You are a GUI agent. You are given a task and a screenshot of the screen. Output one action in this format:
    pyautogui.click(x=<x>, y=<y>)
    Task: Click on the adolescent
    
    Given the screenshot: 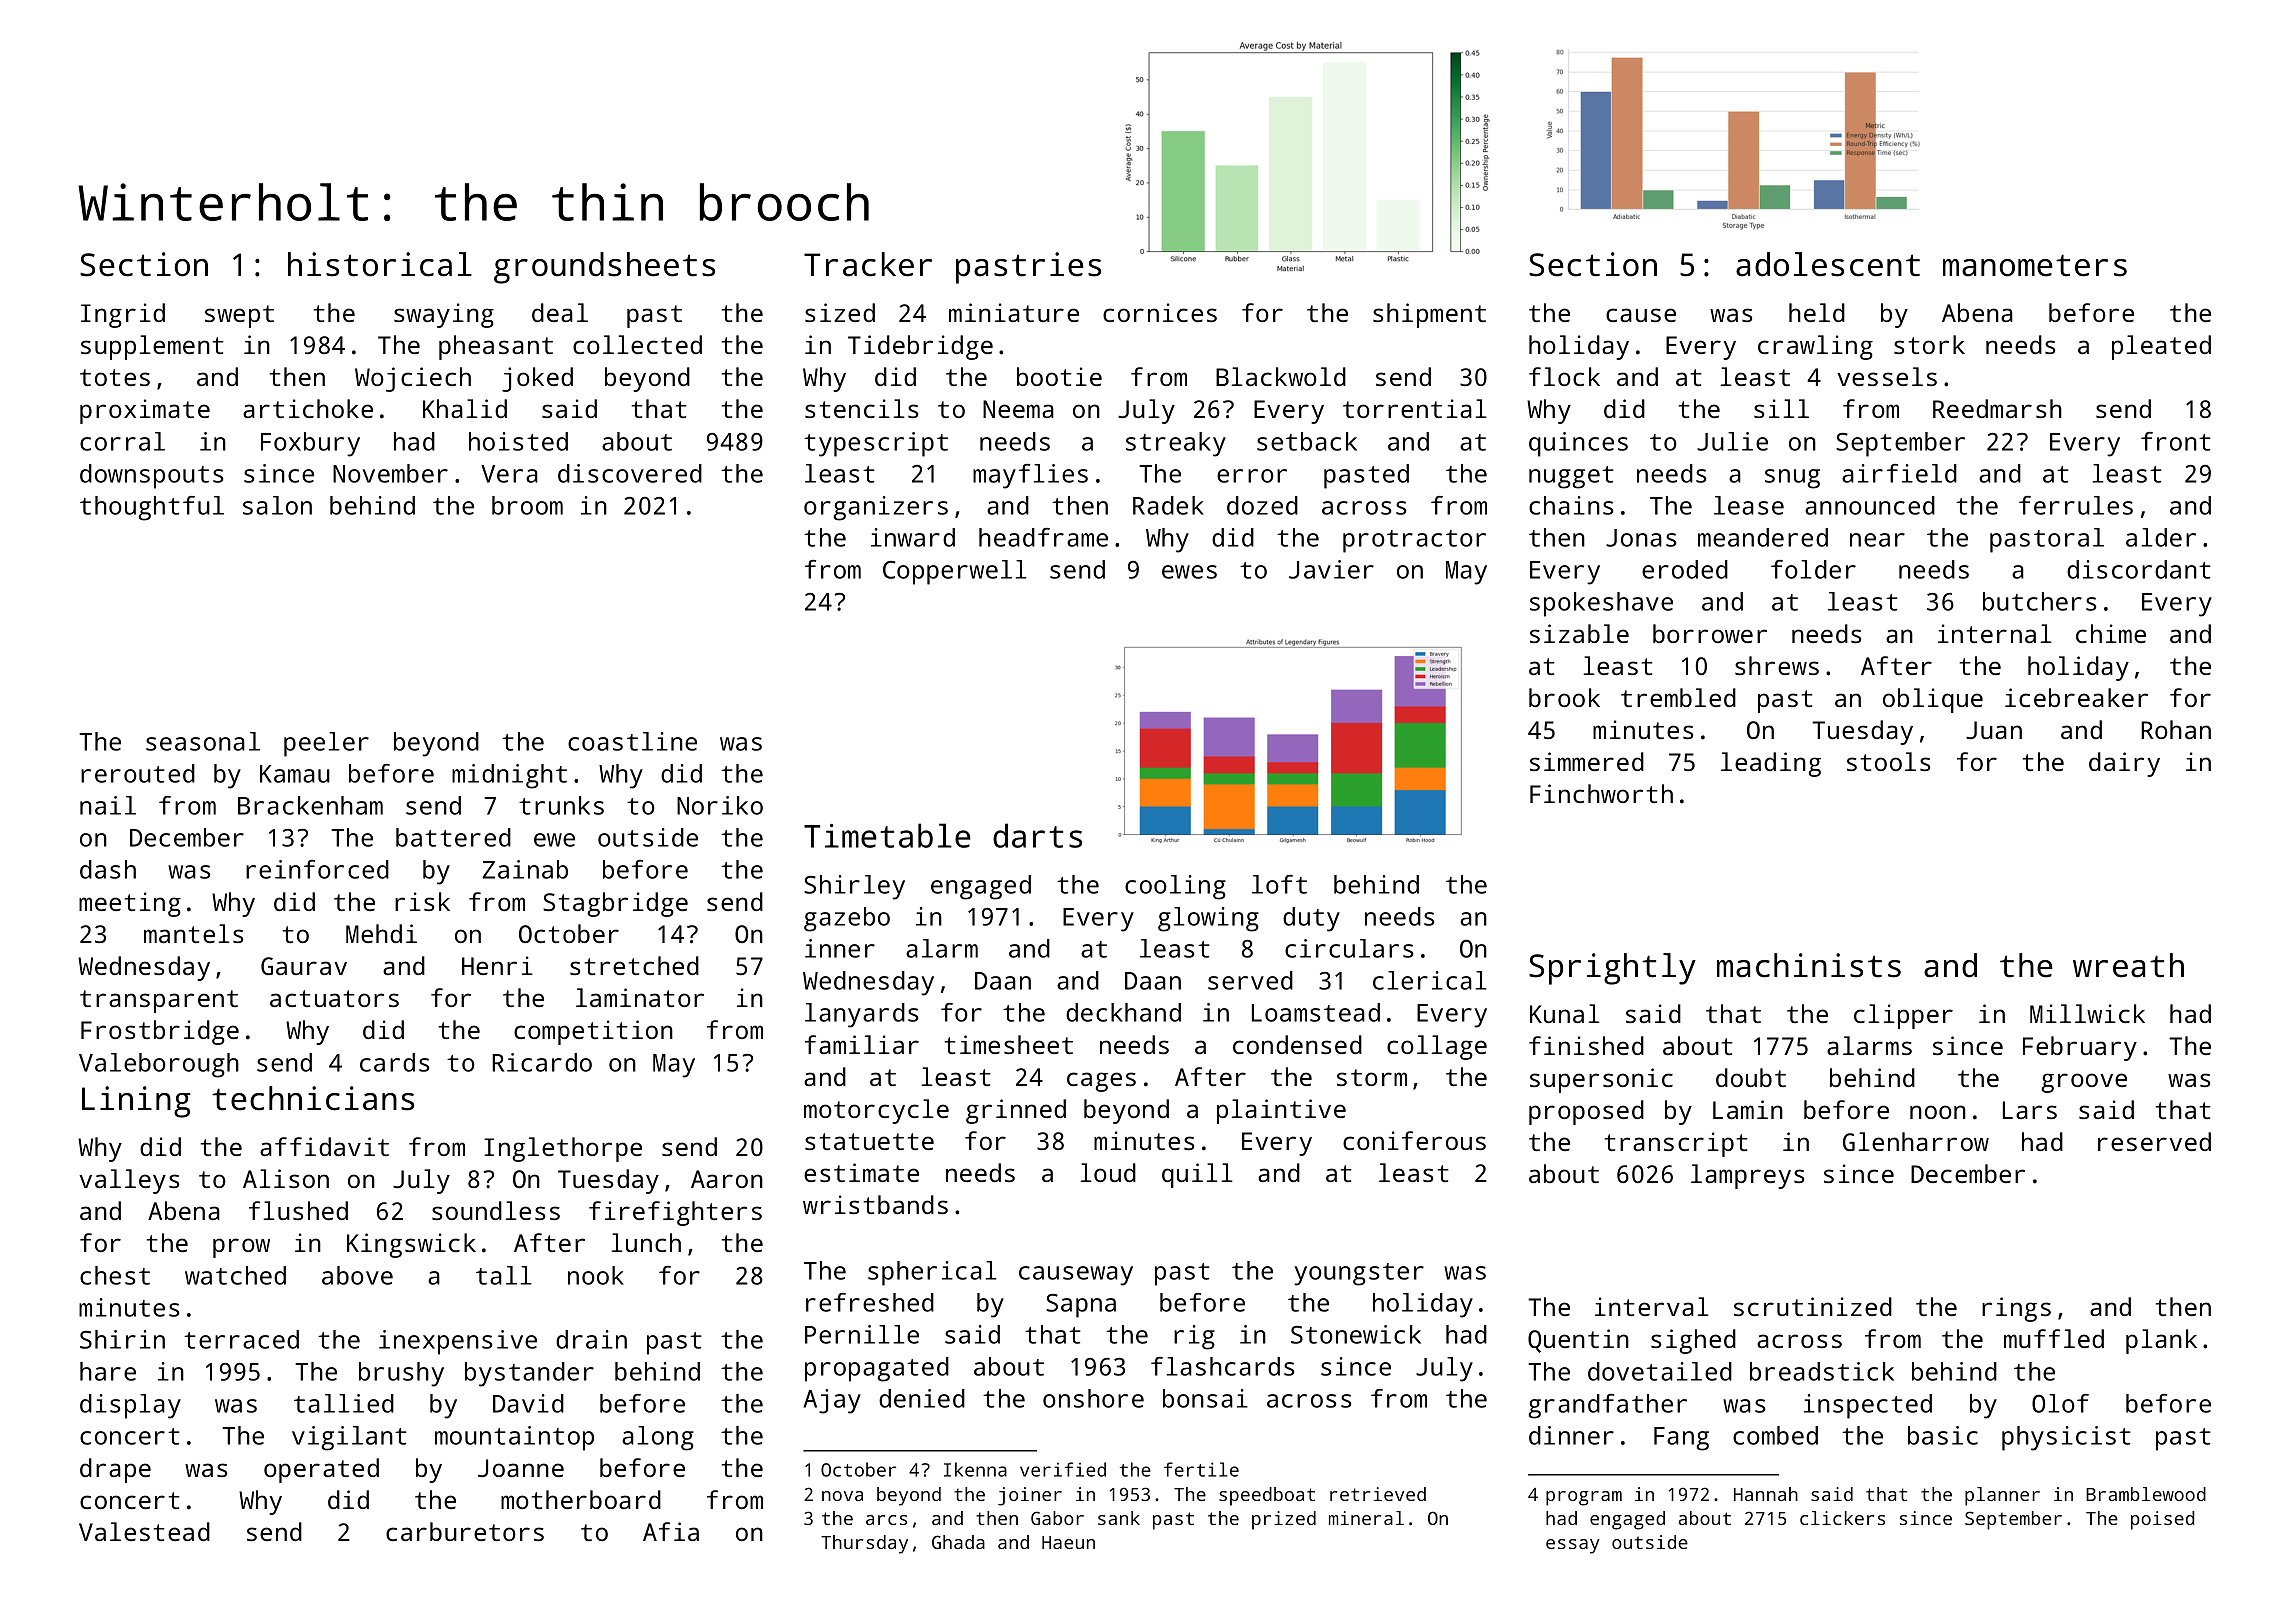 What is the action you would take?
    pyautogui.click(x=1828, y=264)
